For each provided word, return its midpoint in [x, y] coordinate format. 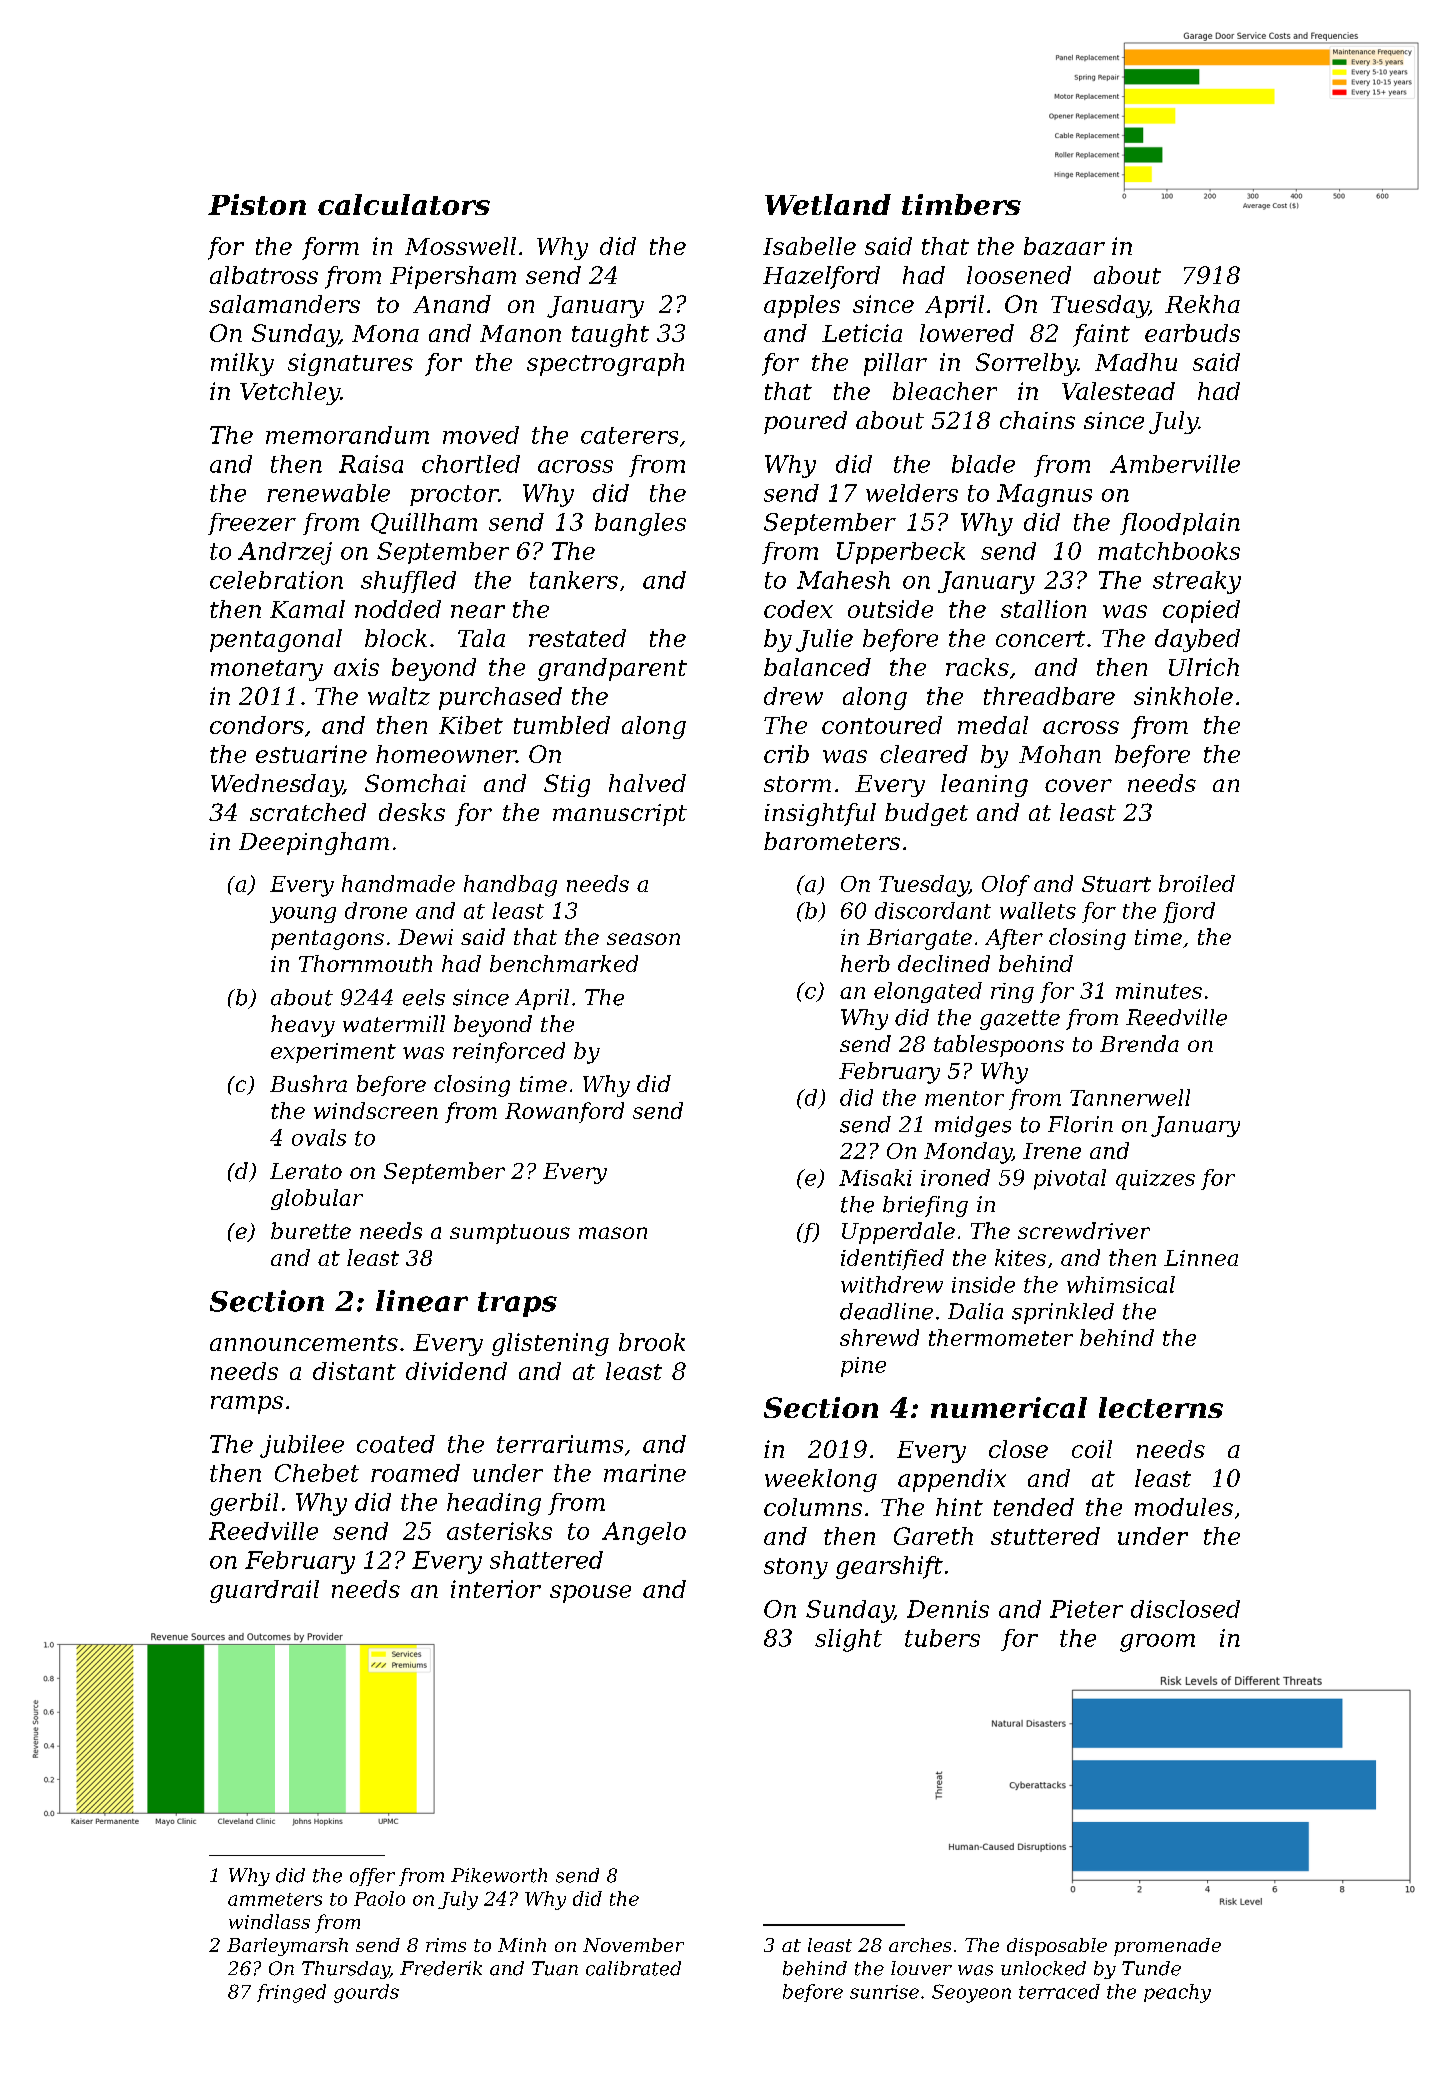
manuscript [620, 815]
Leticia [862, 333]
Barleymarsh [287, 1947]
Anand [452, 304]
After [1014, 939]
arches [920, 1945]
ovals [319, 1137]
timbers [961, 204]
